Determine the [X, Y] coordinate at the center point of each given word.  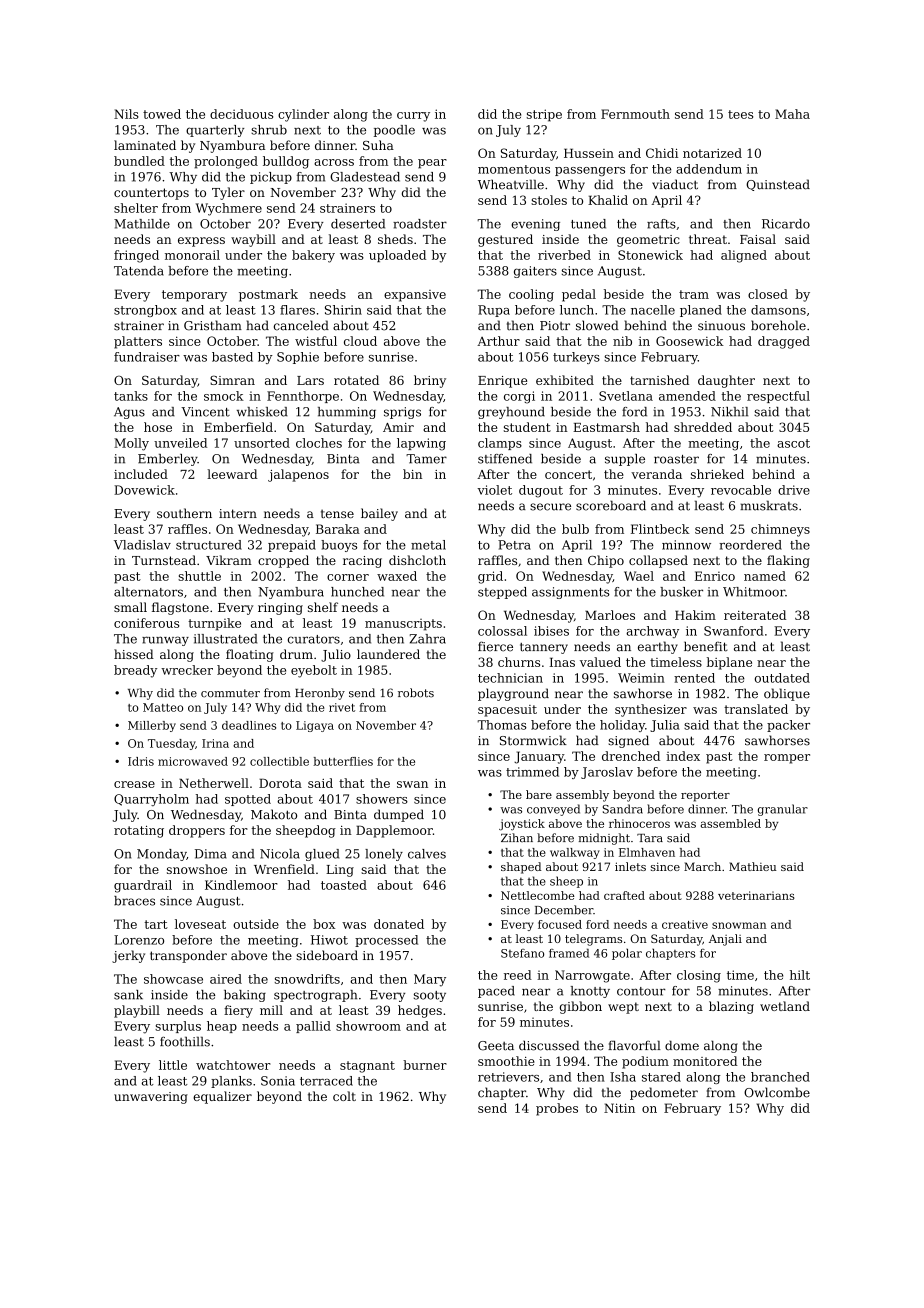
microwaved [193, 761]
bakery [313, 256]
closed [768, 294]
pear [432, 164]
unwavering [151, 1098]
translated [756, 709]
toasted [344, 885]
